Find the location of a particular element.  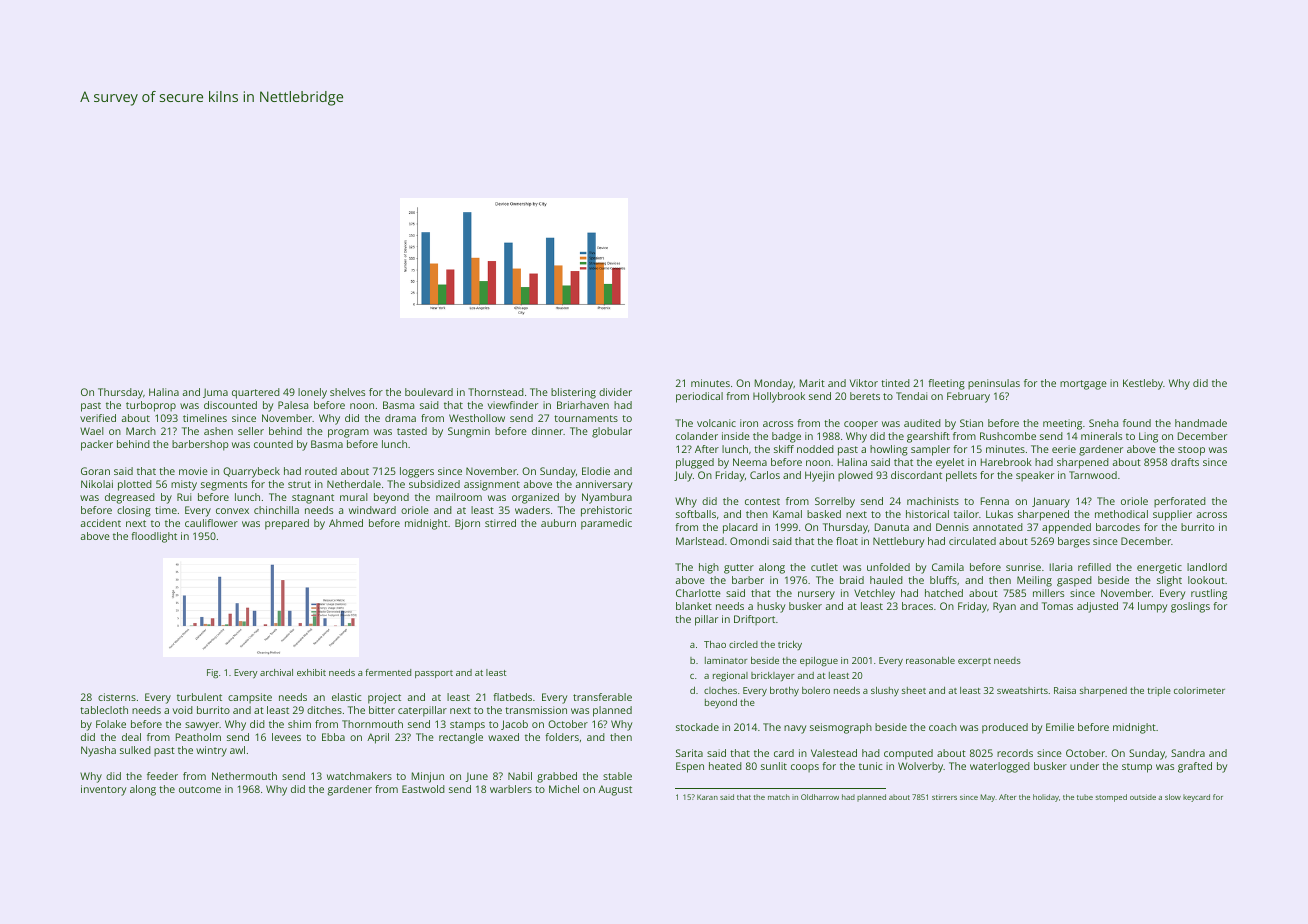

Thao is located at coordinates (715, 644).
